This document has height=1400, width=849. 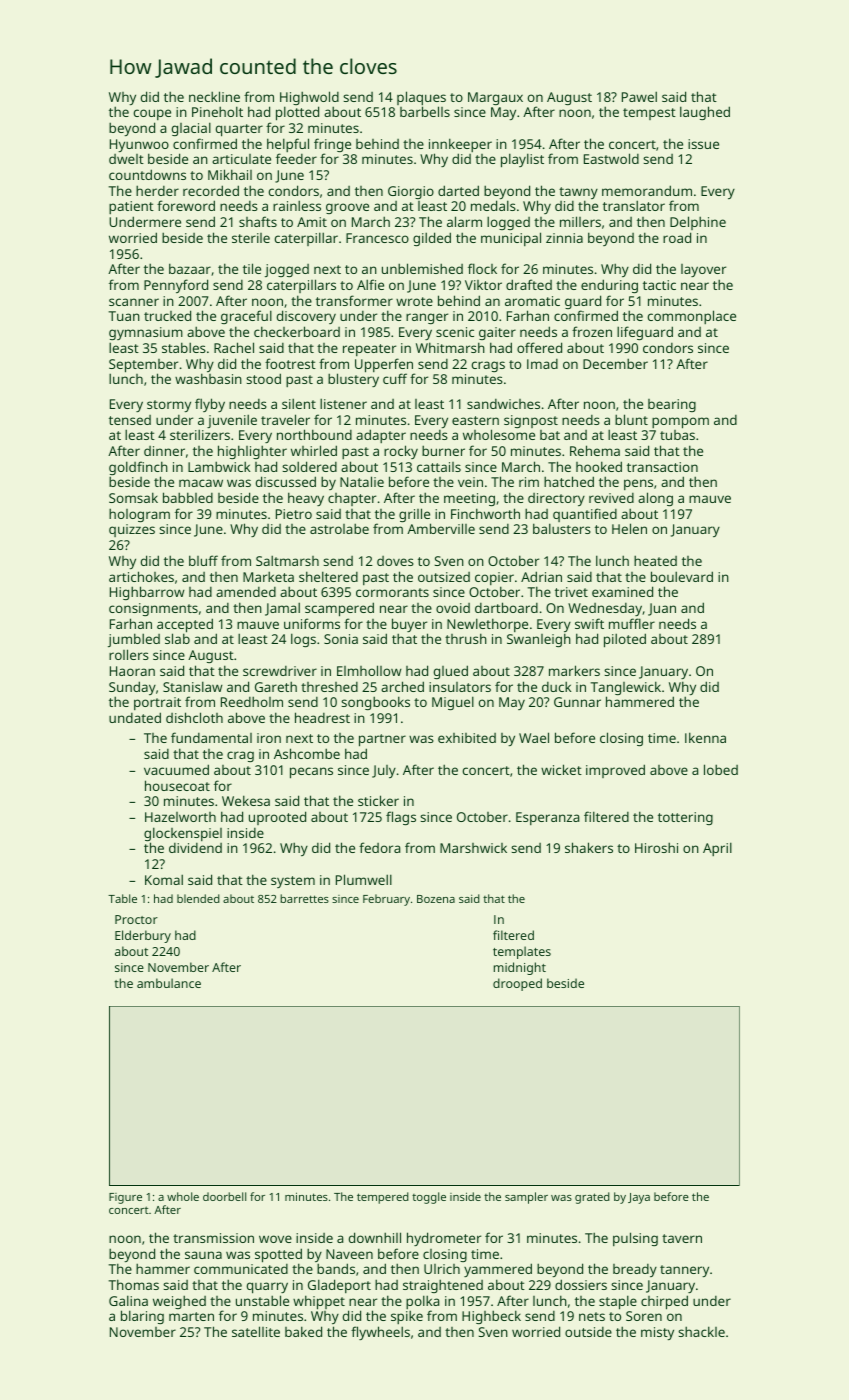 I want to click on foreword, so click(x=186, y=205).
